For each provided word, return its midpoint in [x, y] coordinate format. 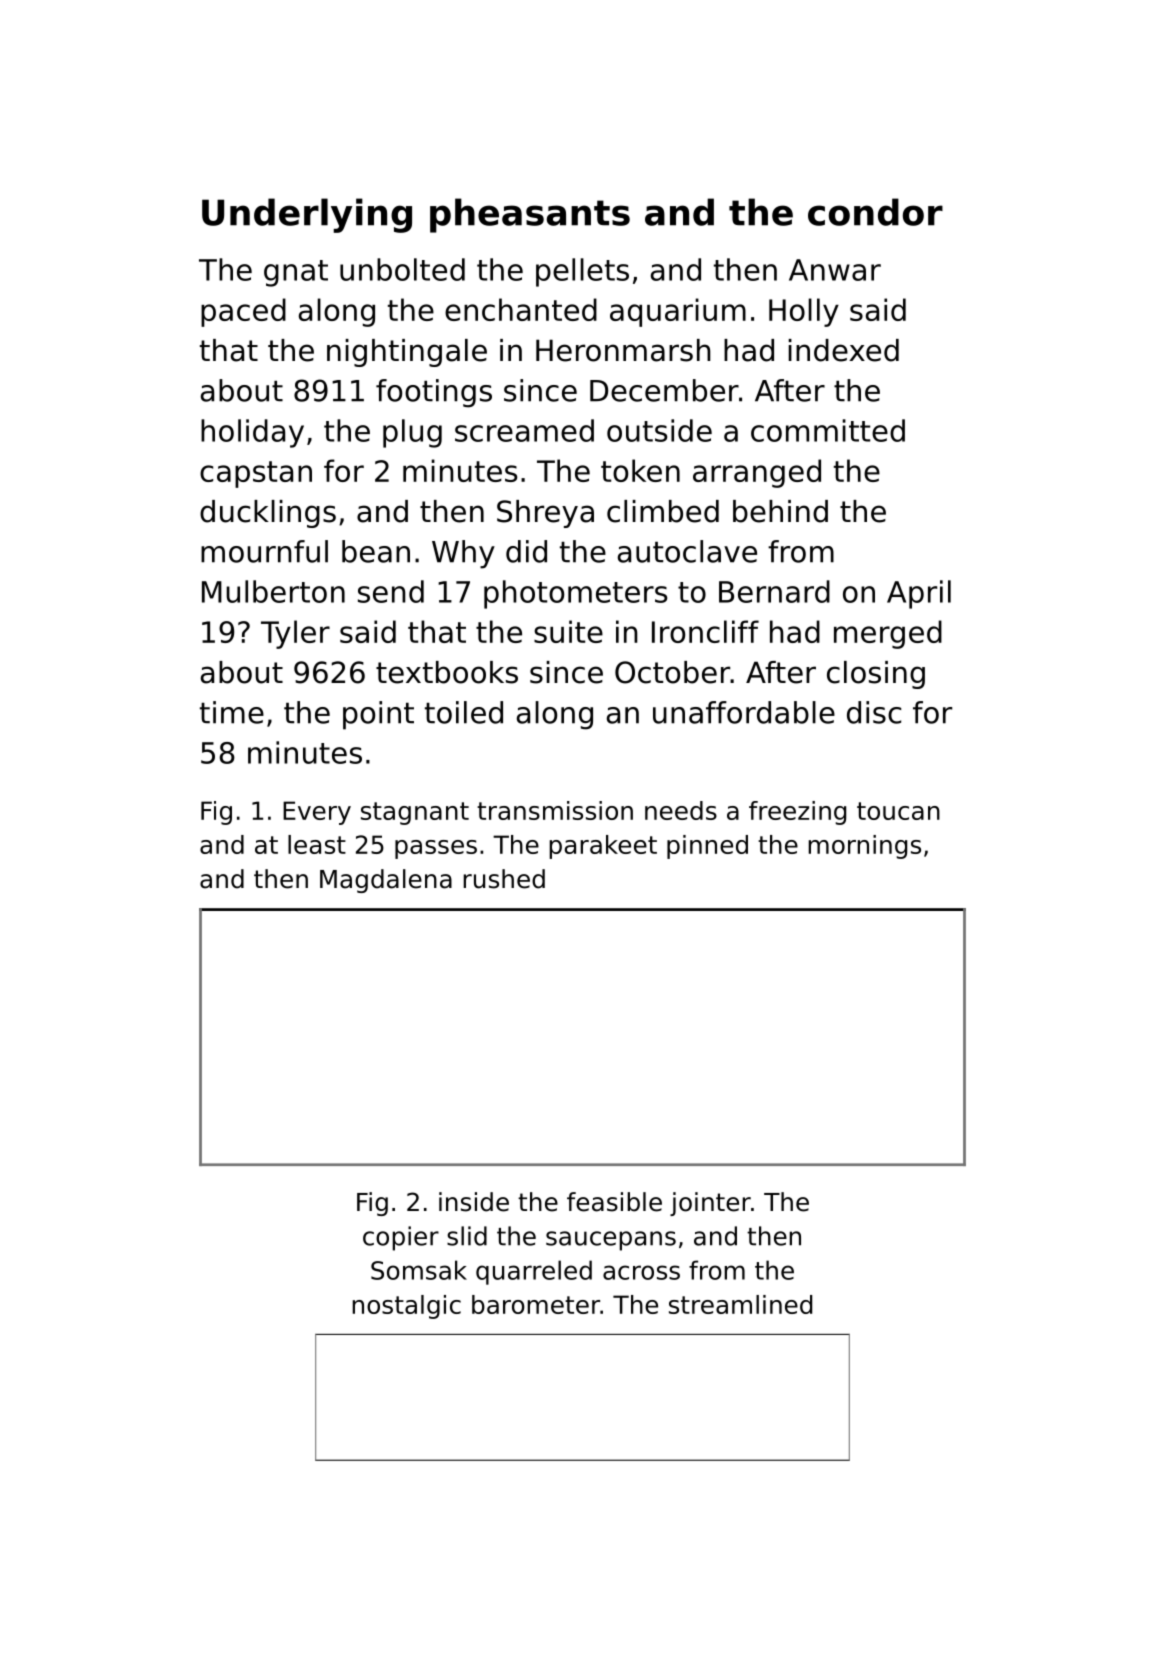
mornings [864, 847]
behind [780, 511]
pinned [707, 847]
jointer [710, 1204]
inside [474, 1202]
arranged [757, 473]
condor [875, 212]
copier [401, 1238]
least [317, 844]
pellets [582, 272]
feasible [614, 1202]
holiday [252, 433]
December [664, 390]
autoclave [687, 551]
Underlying [307, 215]
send [391, 591]
